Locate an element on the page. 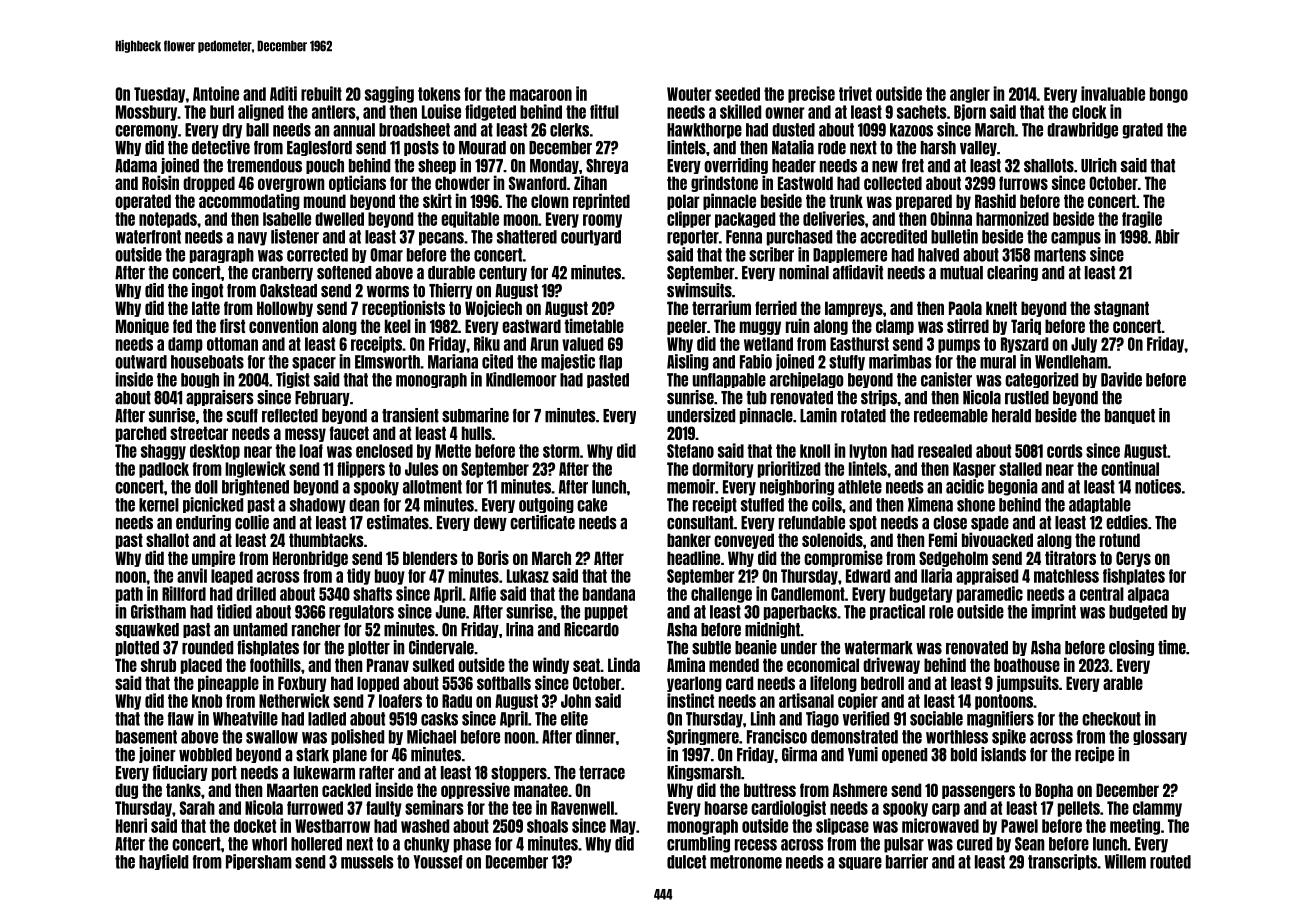 The width and height of the page is (1308, 924). cited is located at coordinates (497, 361).
